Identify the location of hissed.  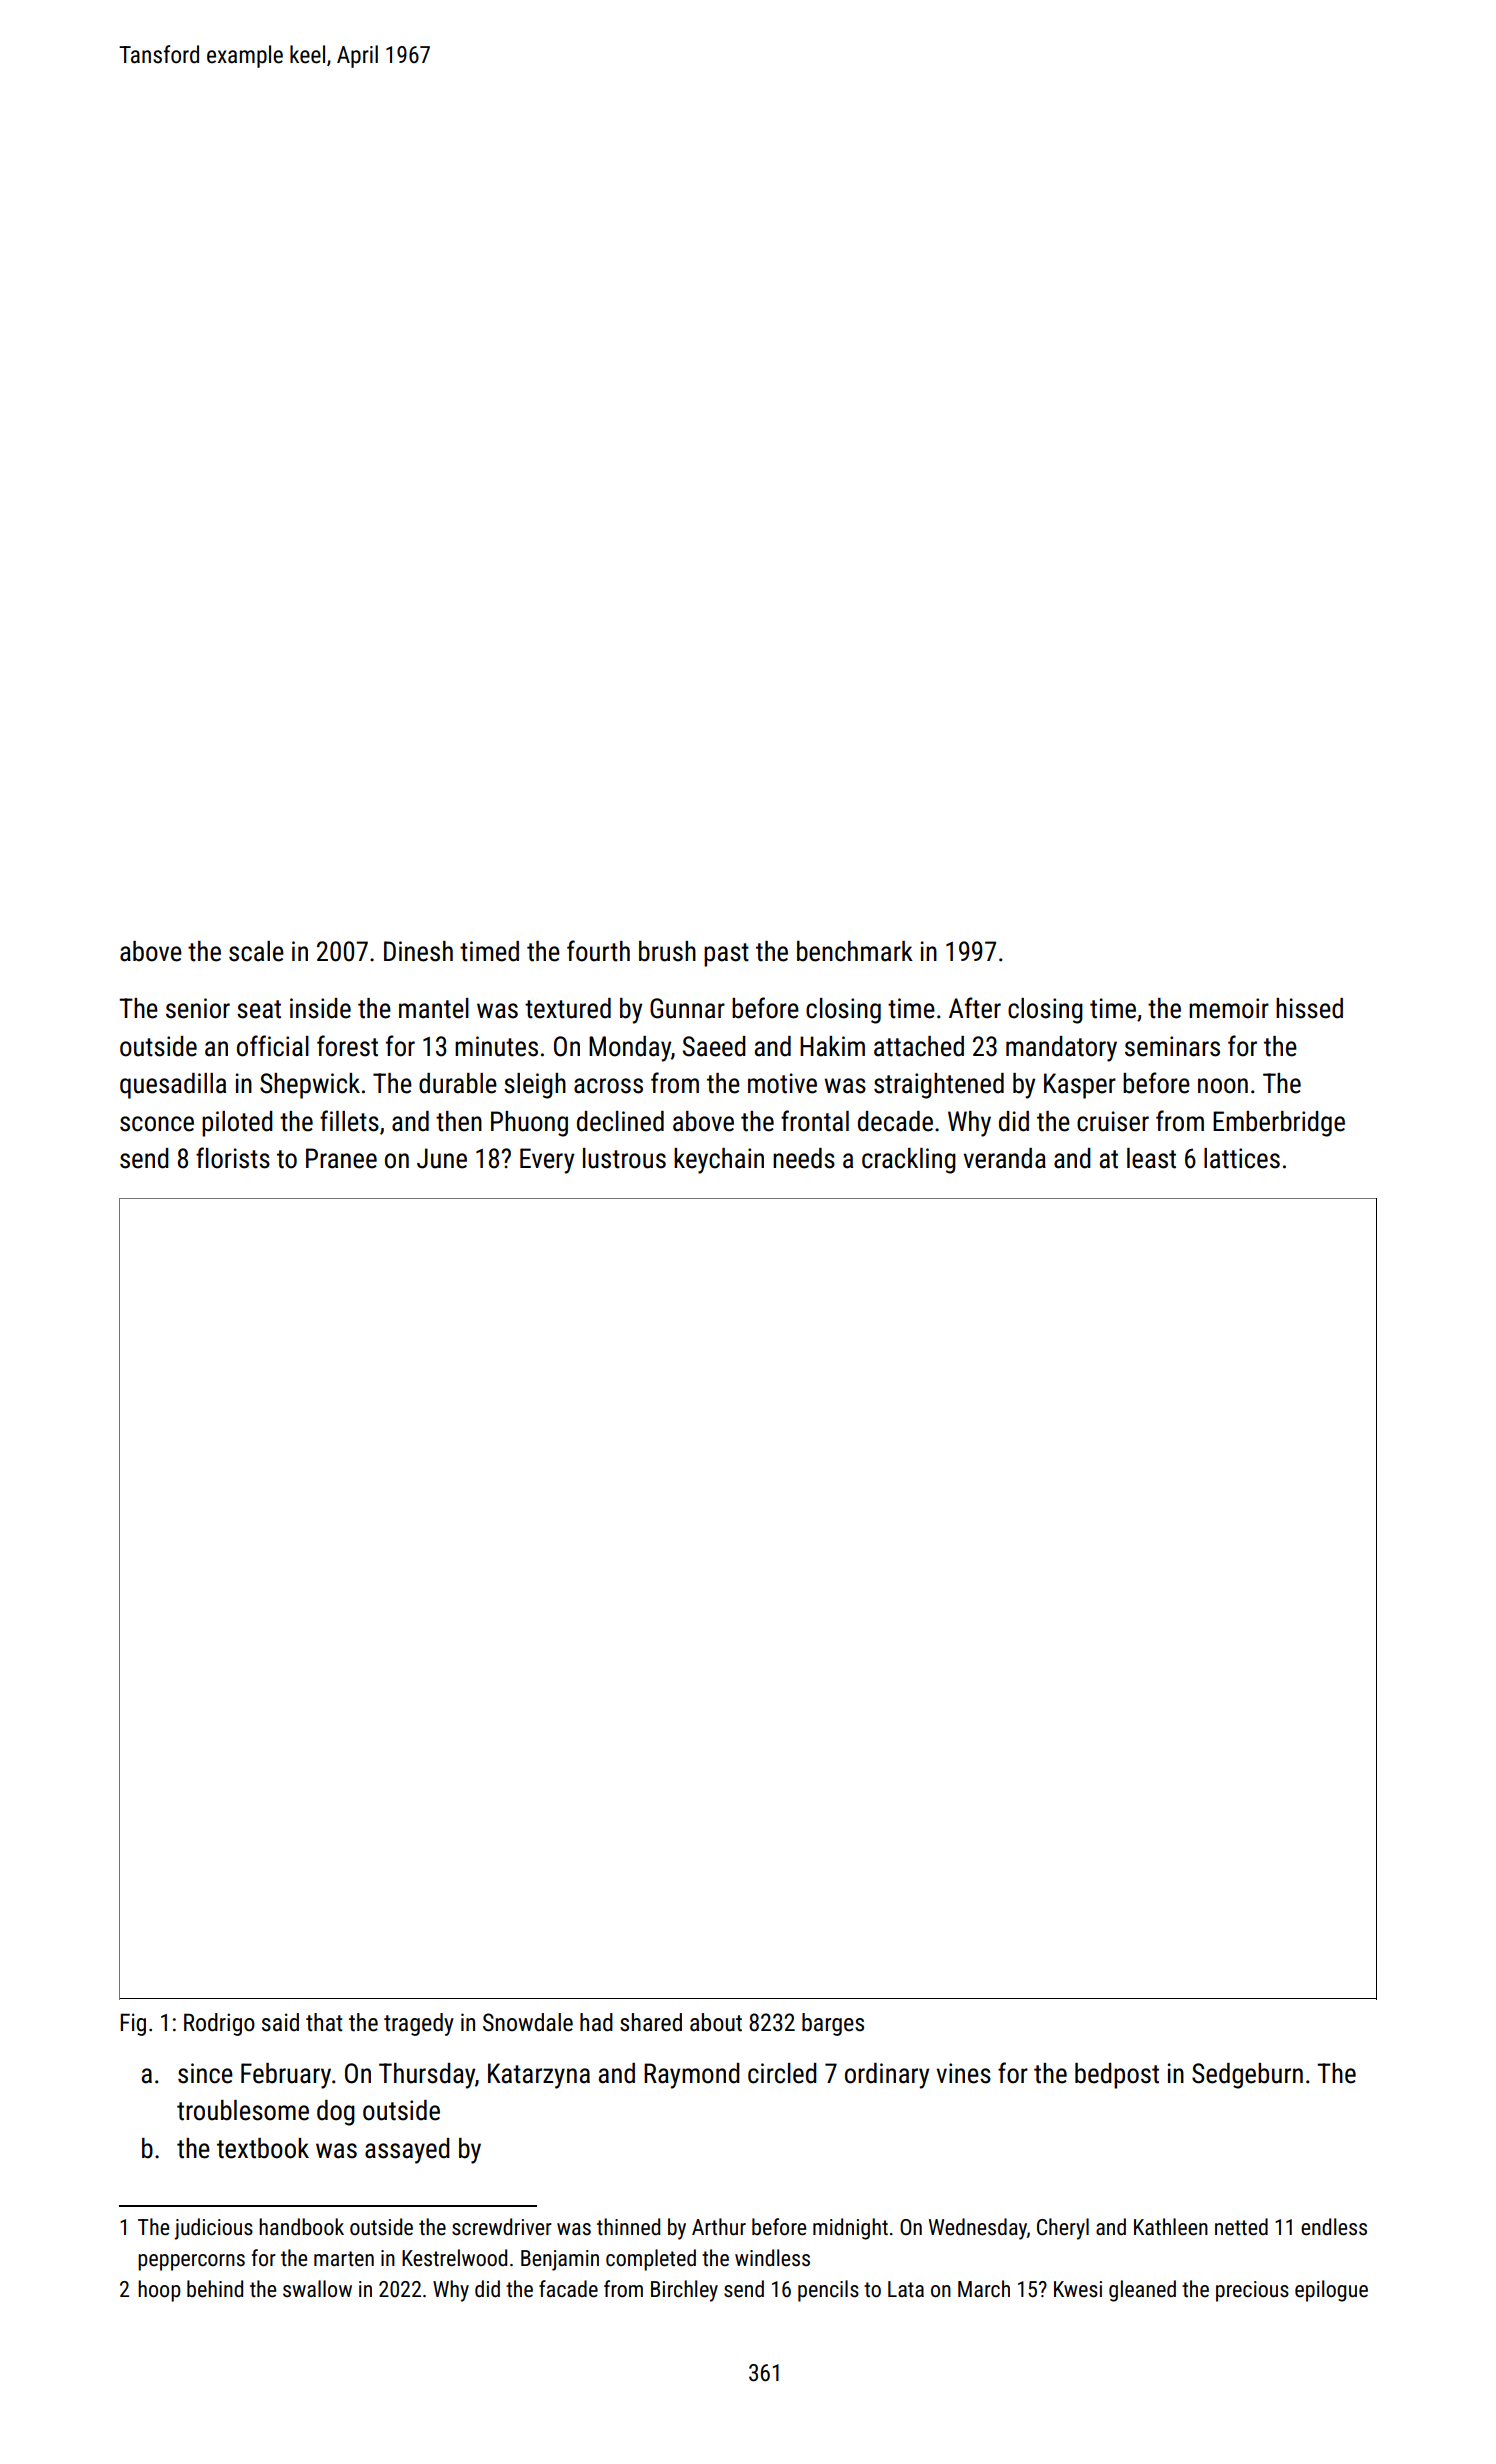
(1309, 1008).
